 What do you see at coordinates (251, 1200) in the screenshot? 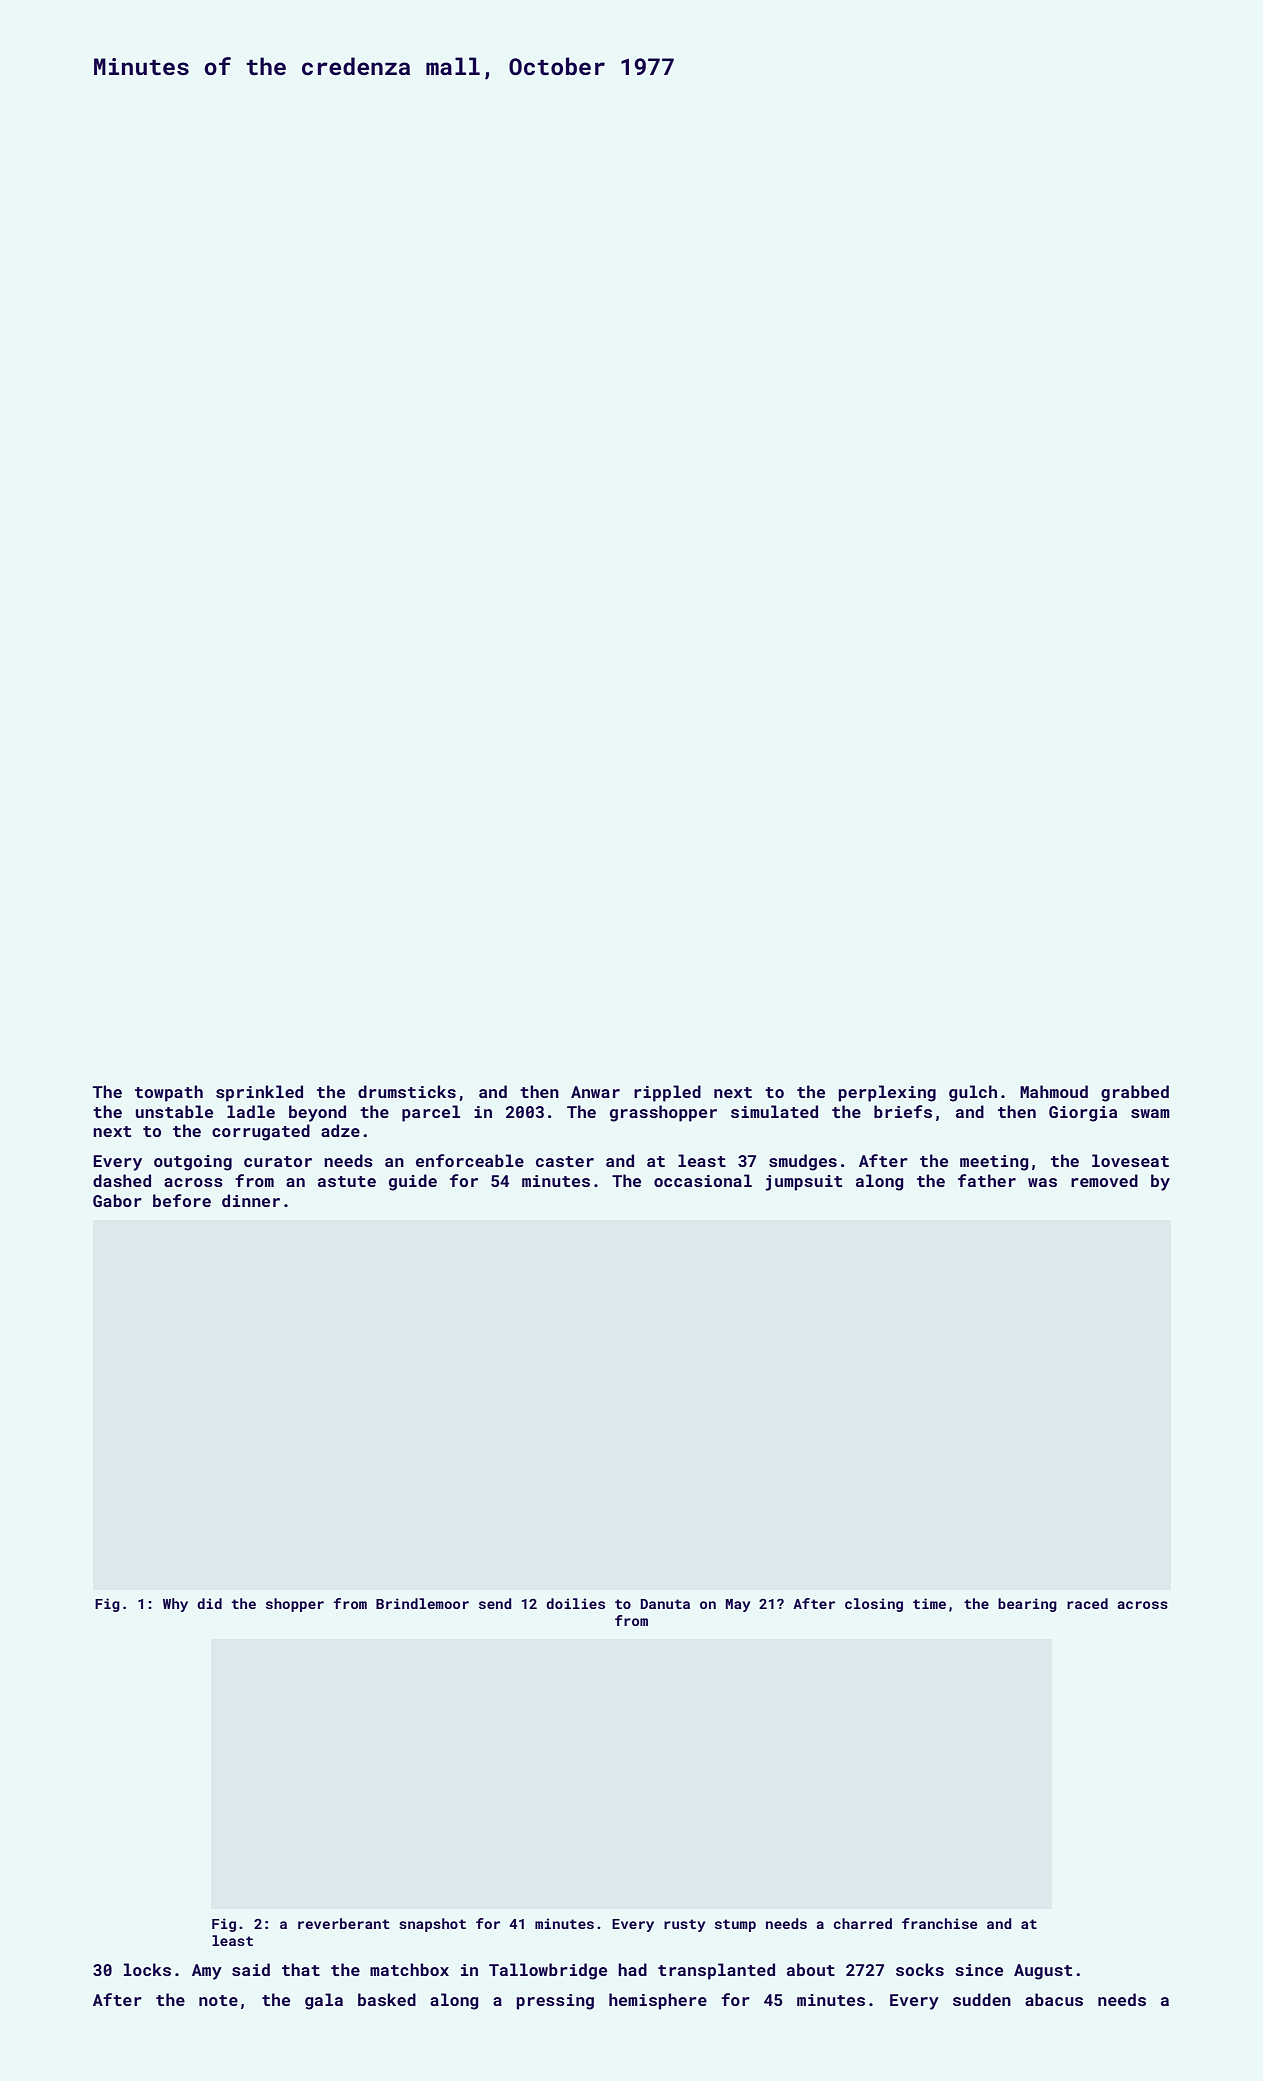
I see `dinner` at bounding box center [251, 1200].
